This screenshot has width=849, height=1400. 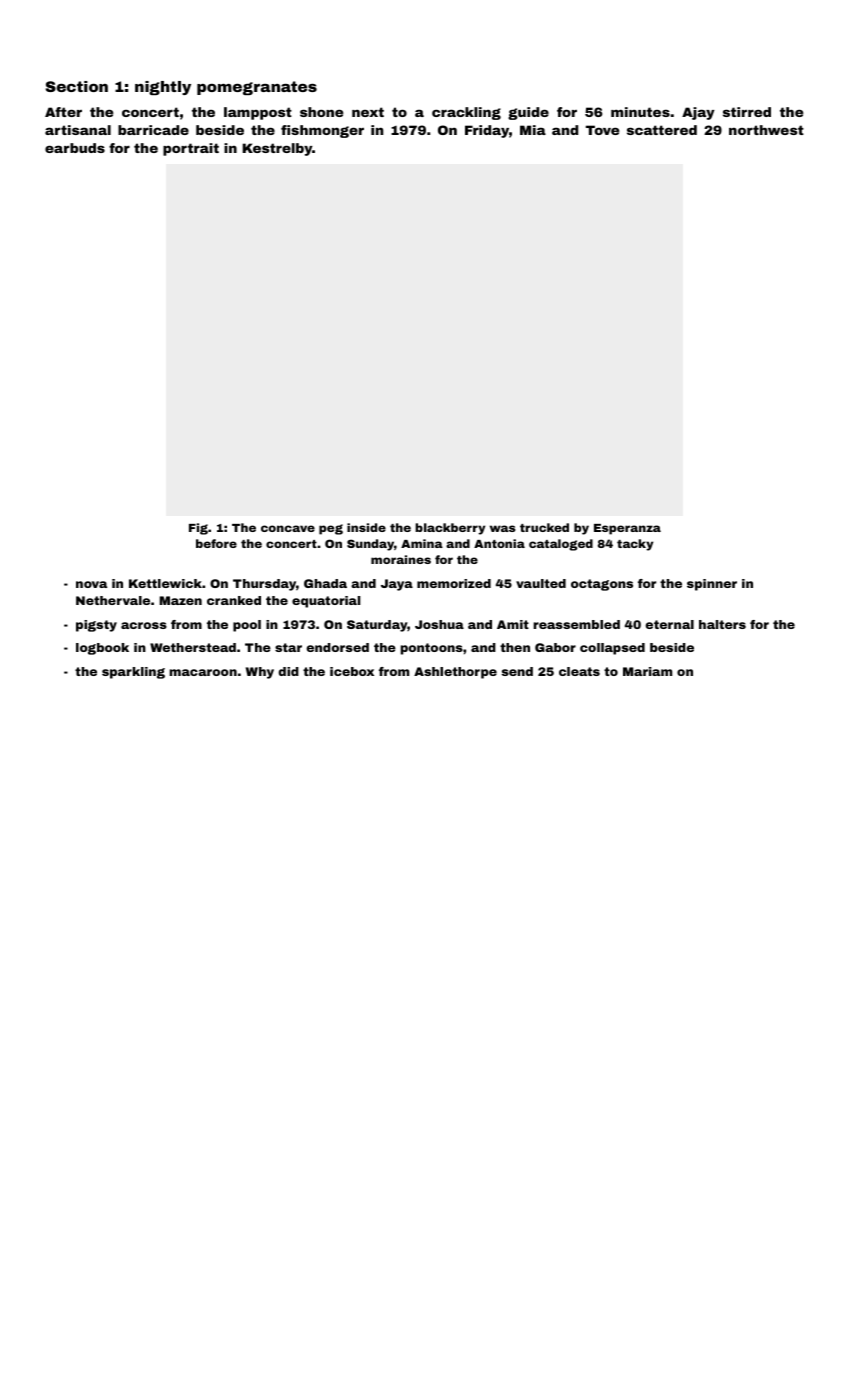 What do you see at coordinates (439, 624) in the screenshot?
I see `Joshua` at bounding box center [439, 624].
